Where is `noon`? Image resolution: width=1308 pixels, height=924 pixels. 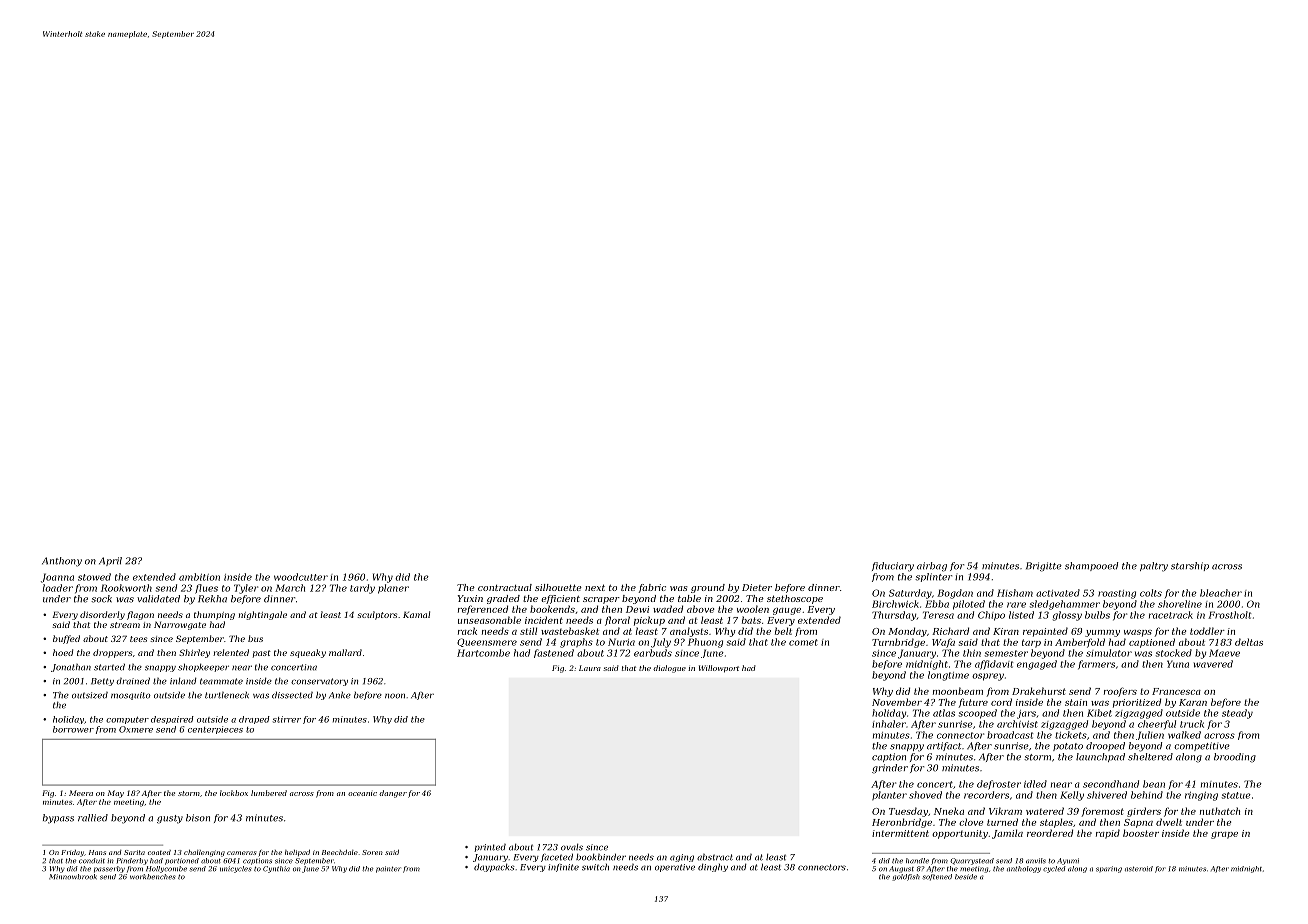
noon is located at coordinates (395, 696).
